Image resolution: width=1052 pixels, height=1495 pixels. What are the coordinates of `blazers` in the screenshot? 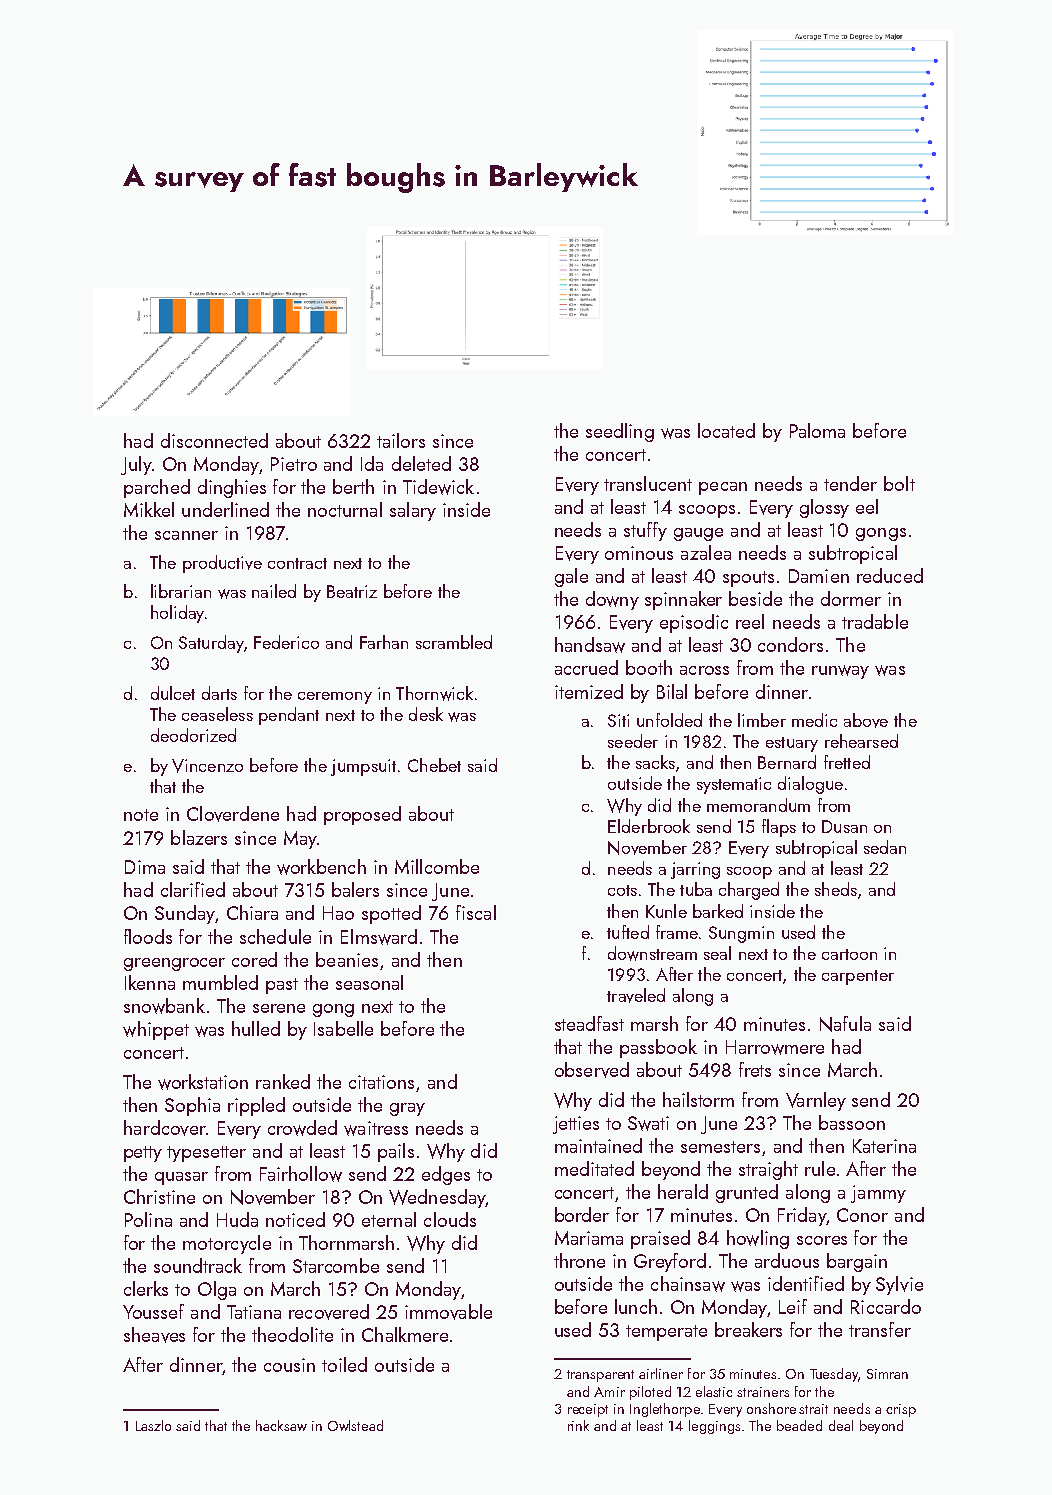 It's located at (199, 837).
